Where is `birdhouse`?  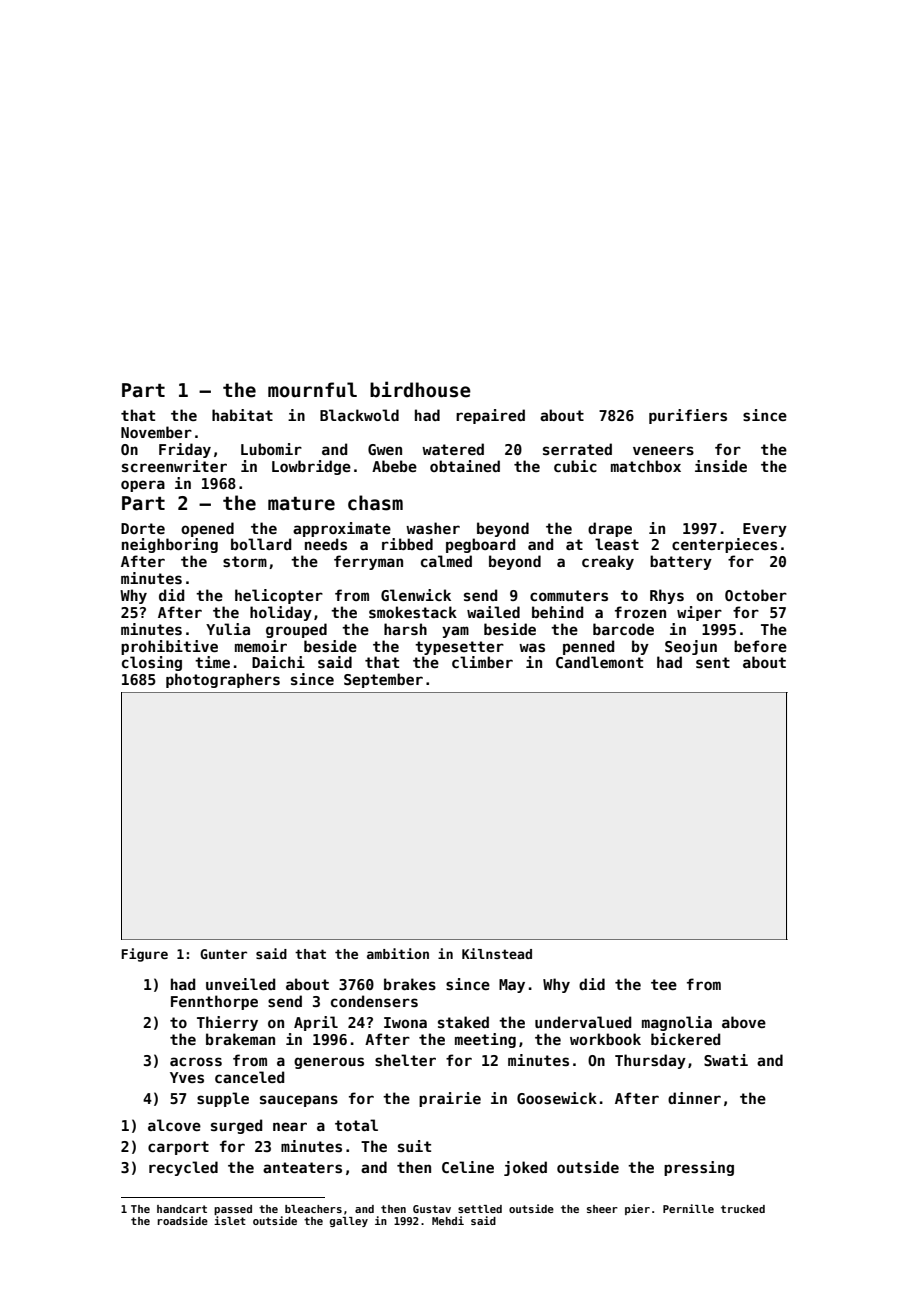
birdhouse is located at coordinates (420, 389).
